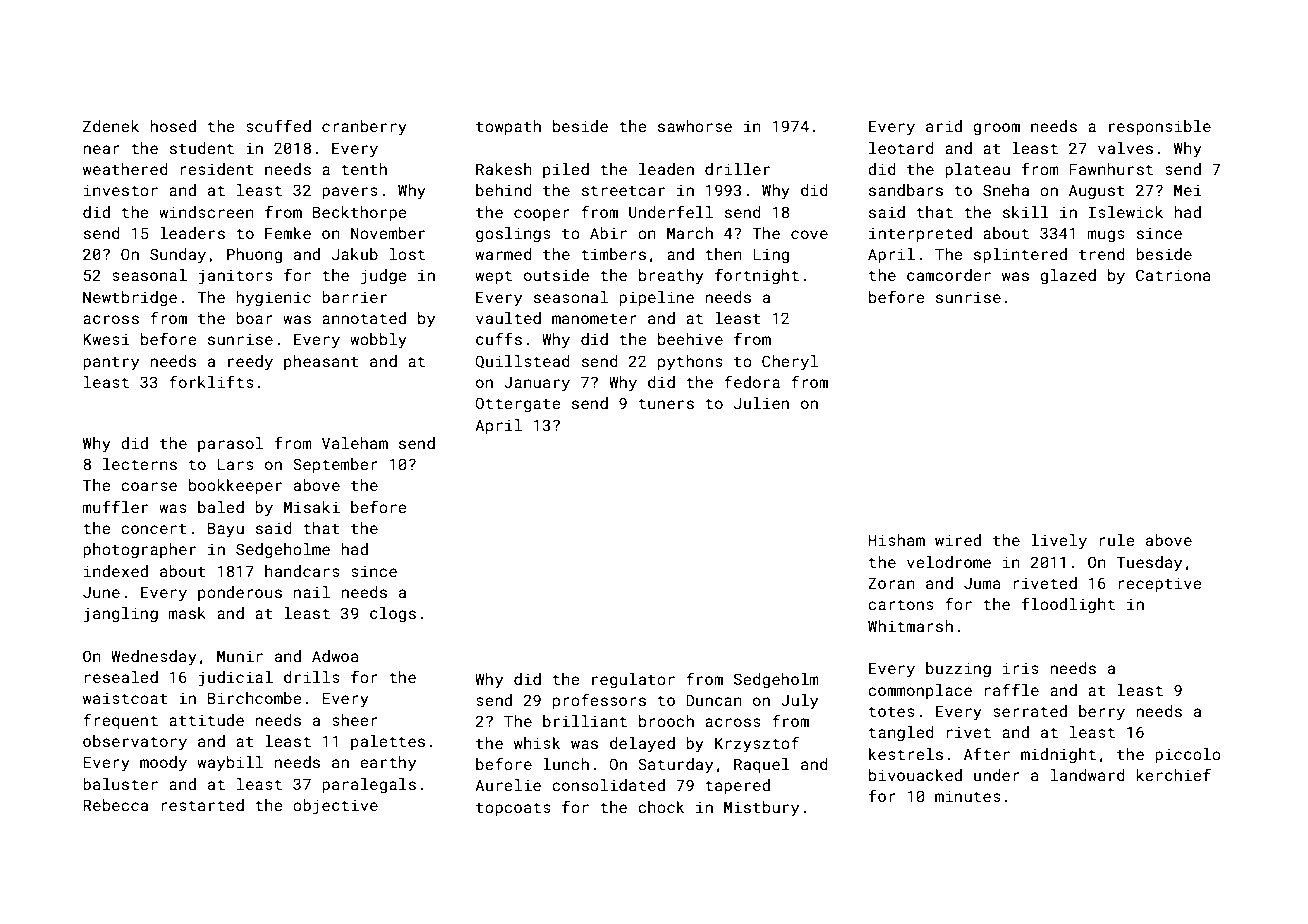 This screenshot has width=1308, height=924. What do you see at coordinates (508, 127) in the screenshot?
I see `towpath` at bounding box center [508, 127].
